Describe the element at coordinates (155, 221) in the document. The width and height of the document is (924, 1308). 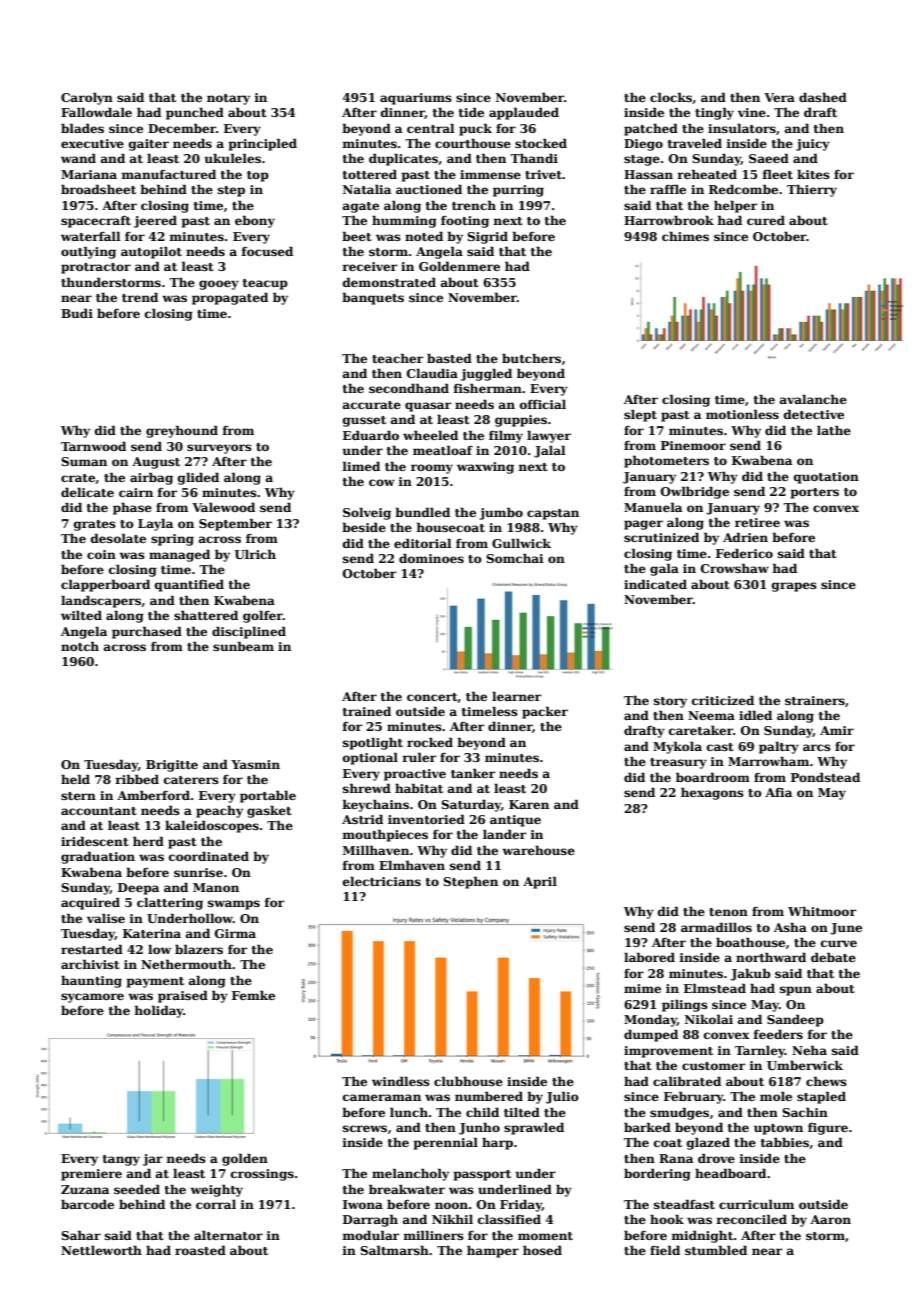
I see `jeered` at that location.
